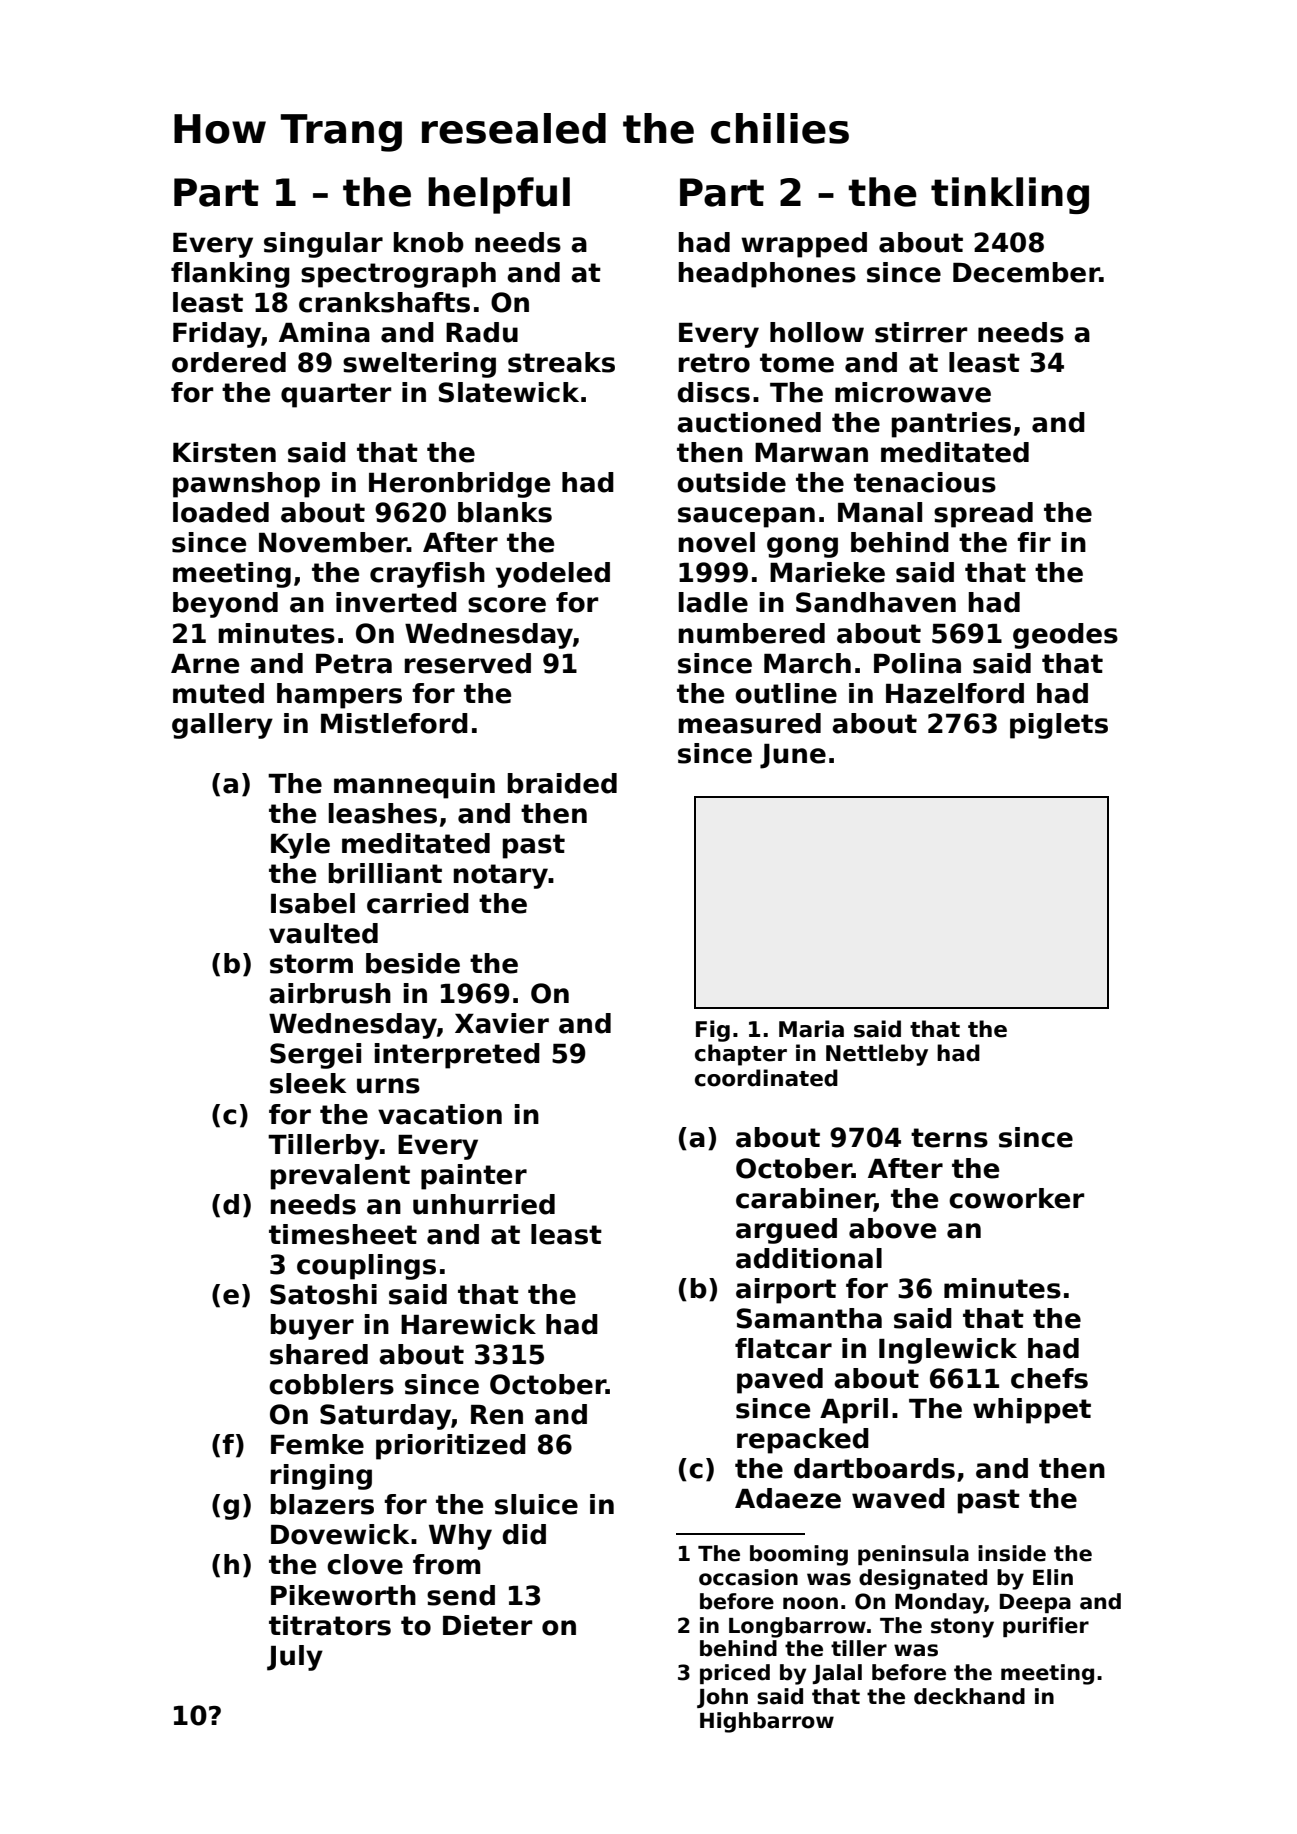 This document has height=1834, width=1297. Describe the element at coordinates (229, 362) in the document. I see `ordered` at that location.
